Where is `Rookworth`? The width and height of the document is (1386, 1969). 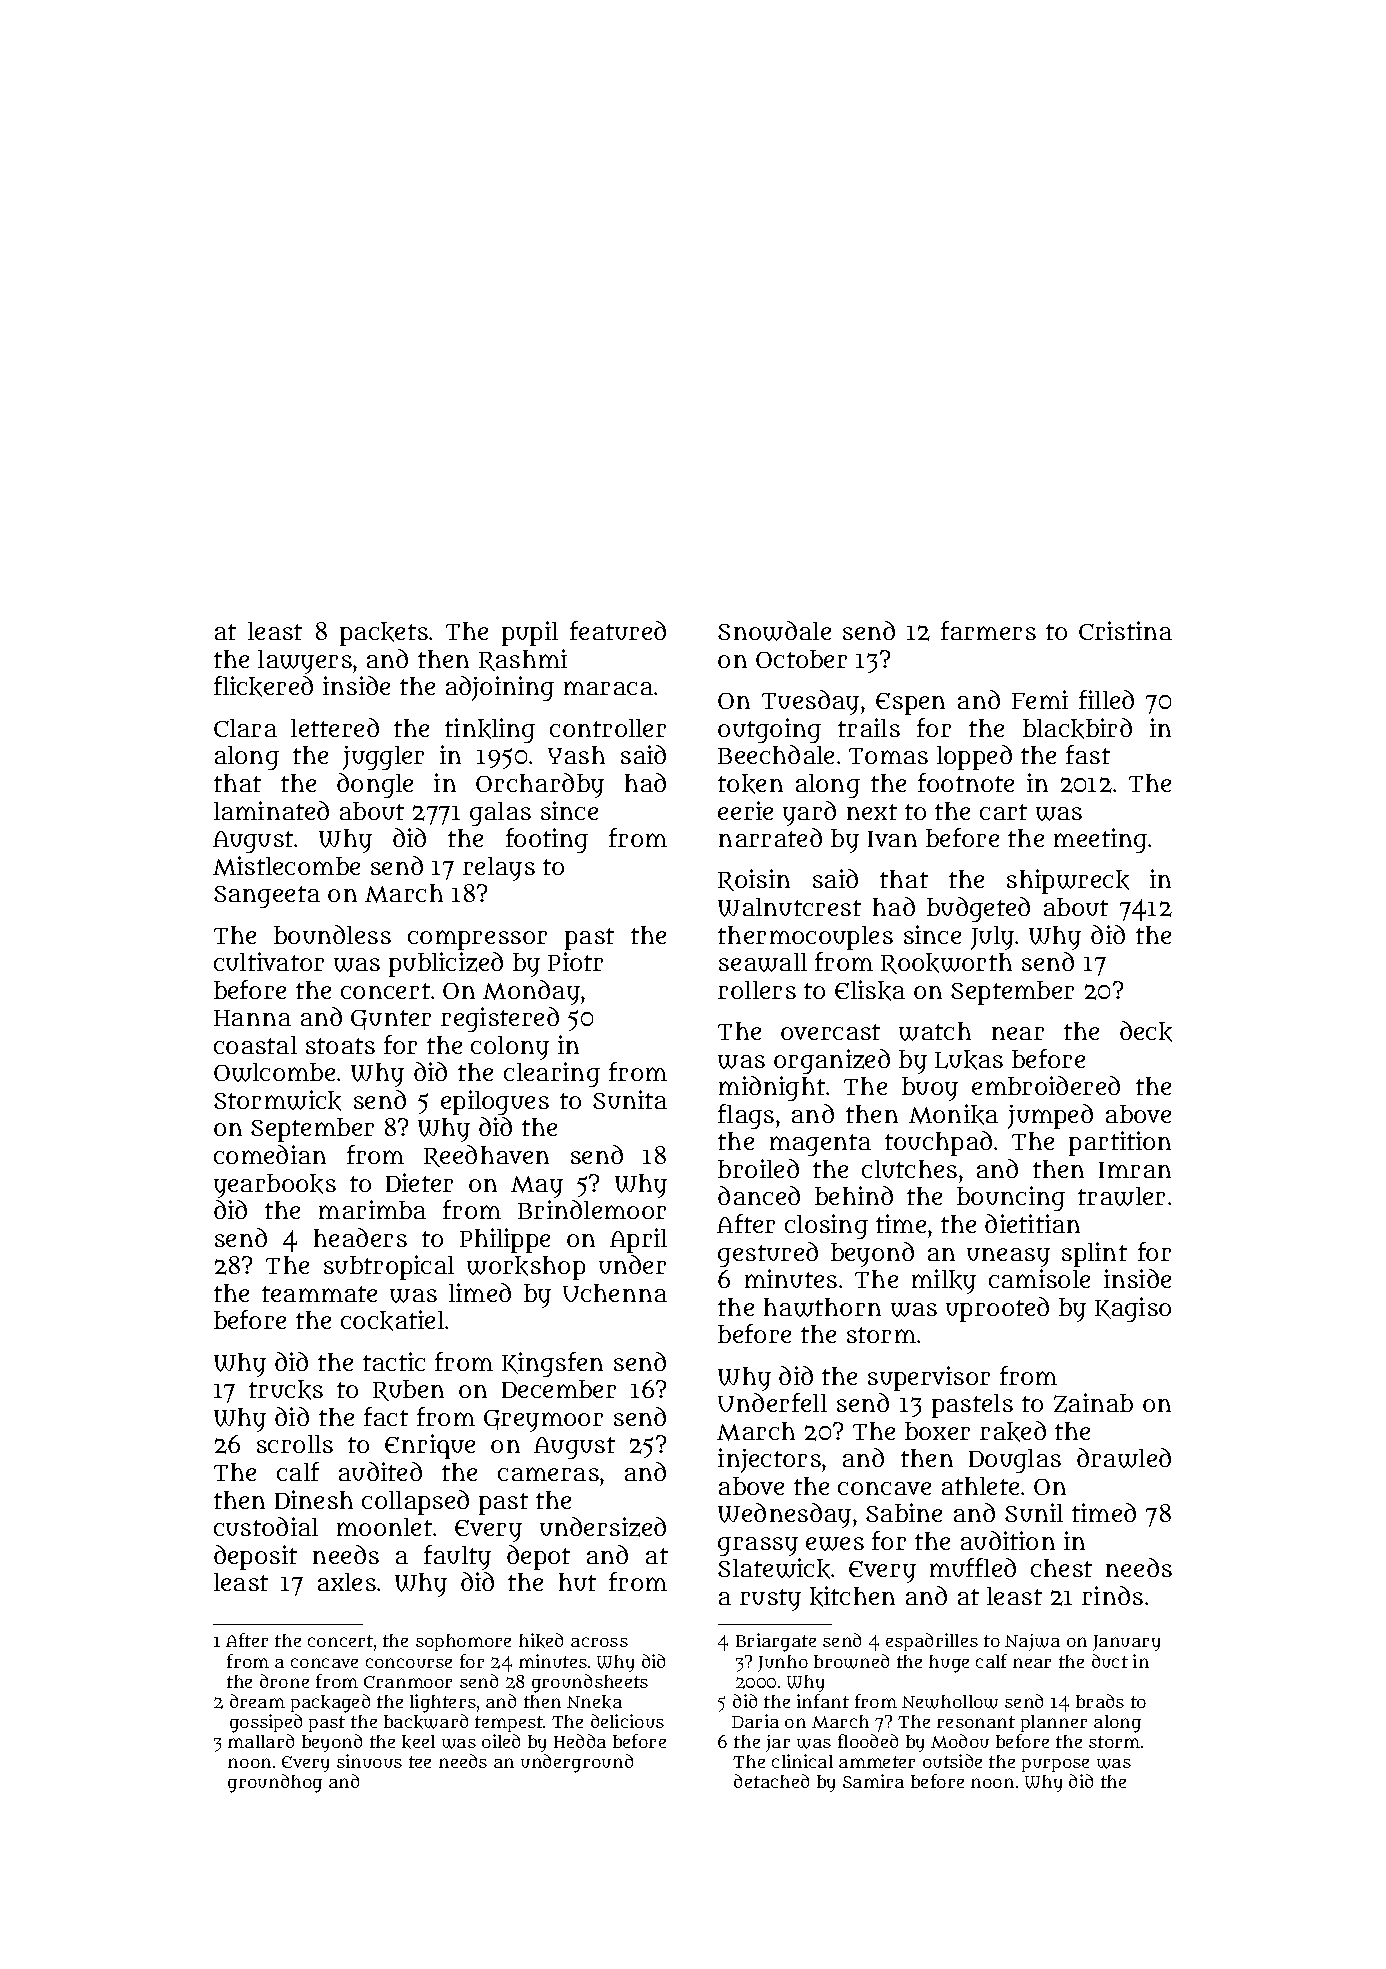
Rookworth is located at coordinates (946, 963).
